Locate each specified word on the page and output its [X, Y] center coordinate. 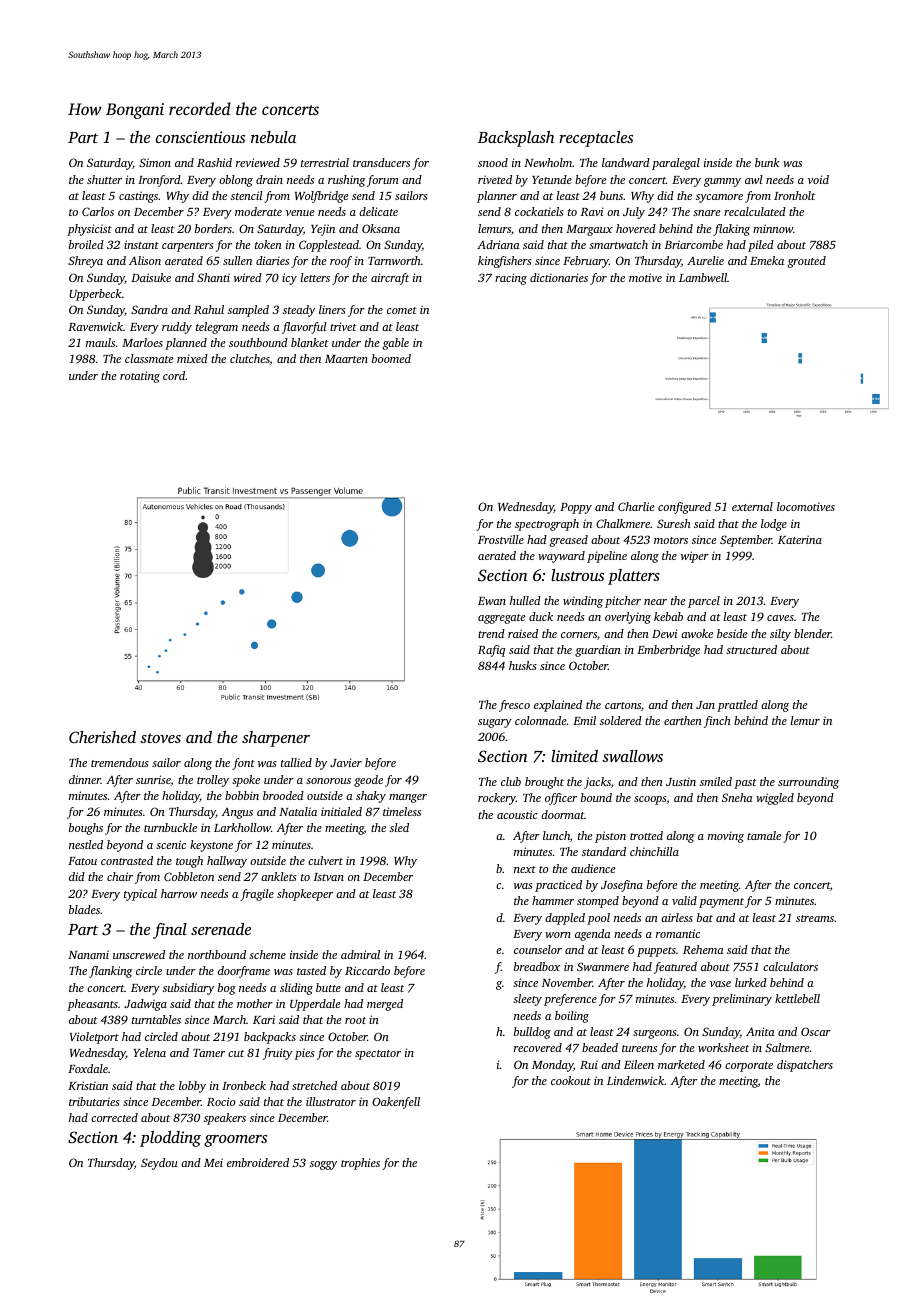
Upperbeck [95, 295]
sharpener [276, 739]
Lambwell [703, 277]
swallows [632, 756]
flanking [110, 972]
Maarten [346, 359]
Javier [346, 762]
